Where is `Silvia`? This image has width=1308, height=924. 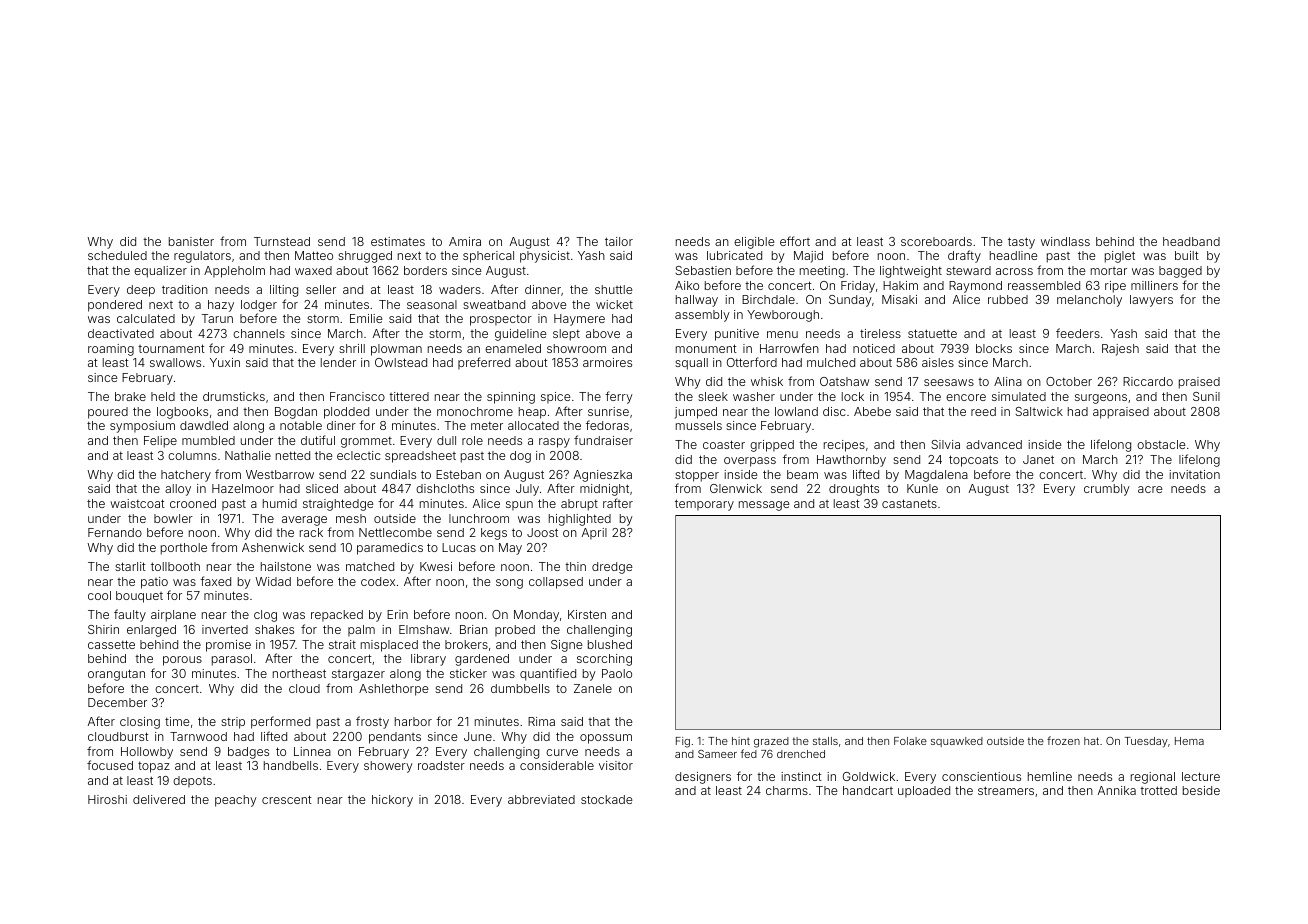
Silvia is located at coordinates (945, 444).
